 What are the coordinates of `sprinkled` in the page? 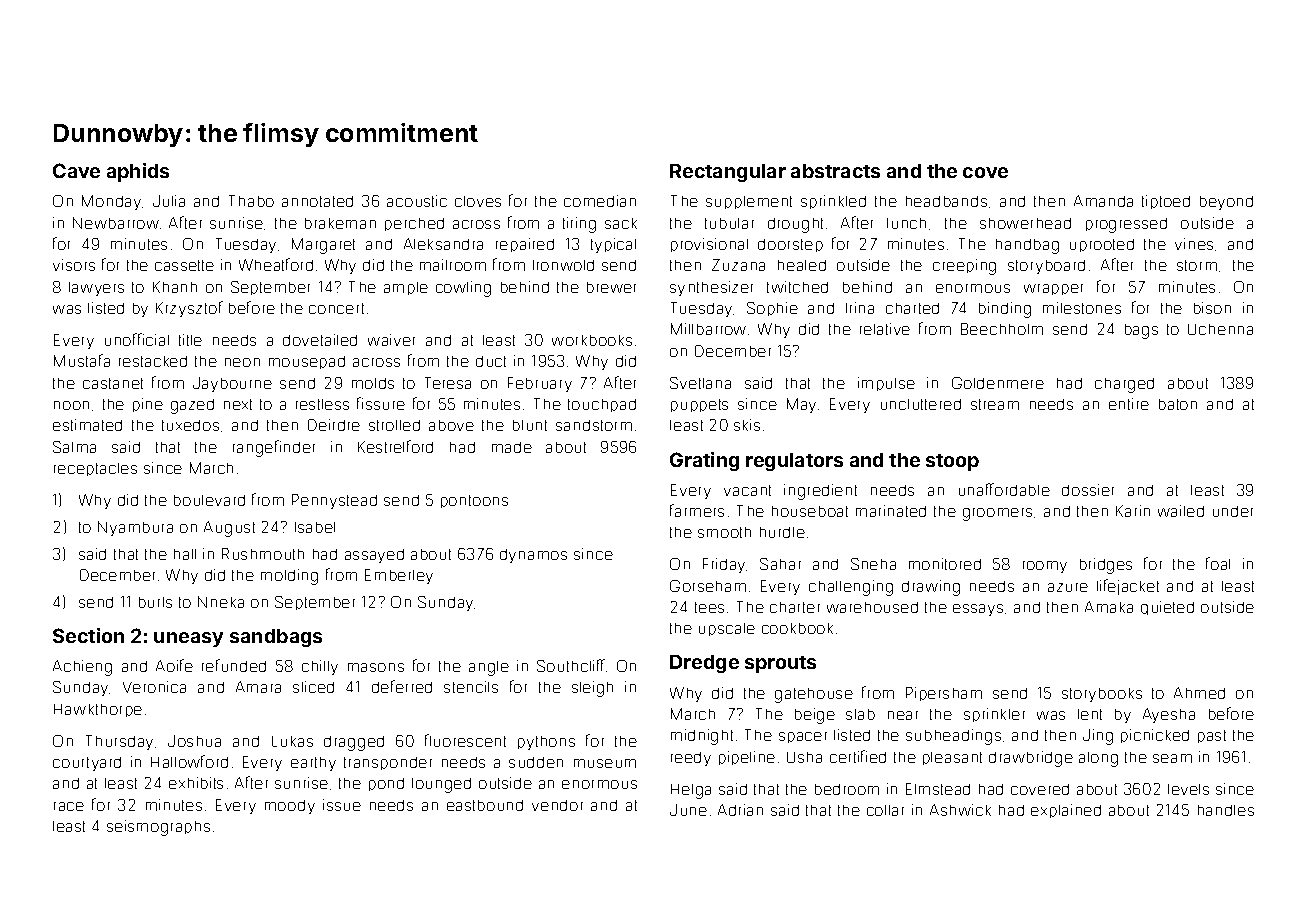 It's located at (833, 202).
